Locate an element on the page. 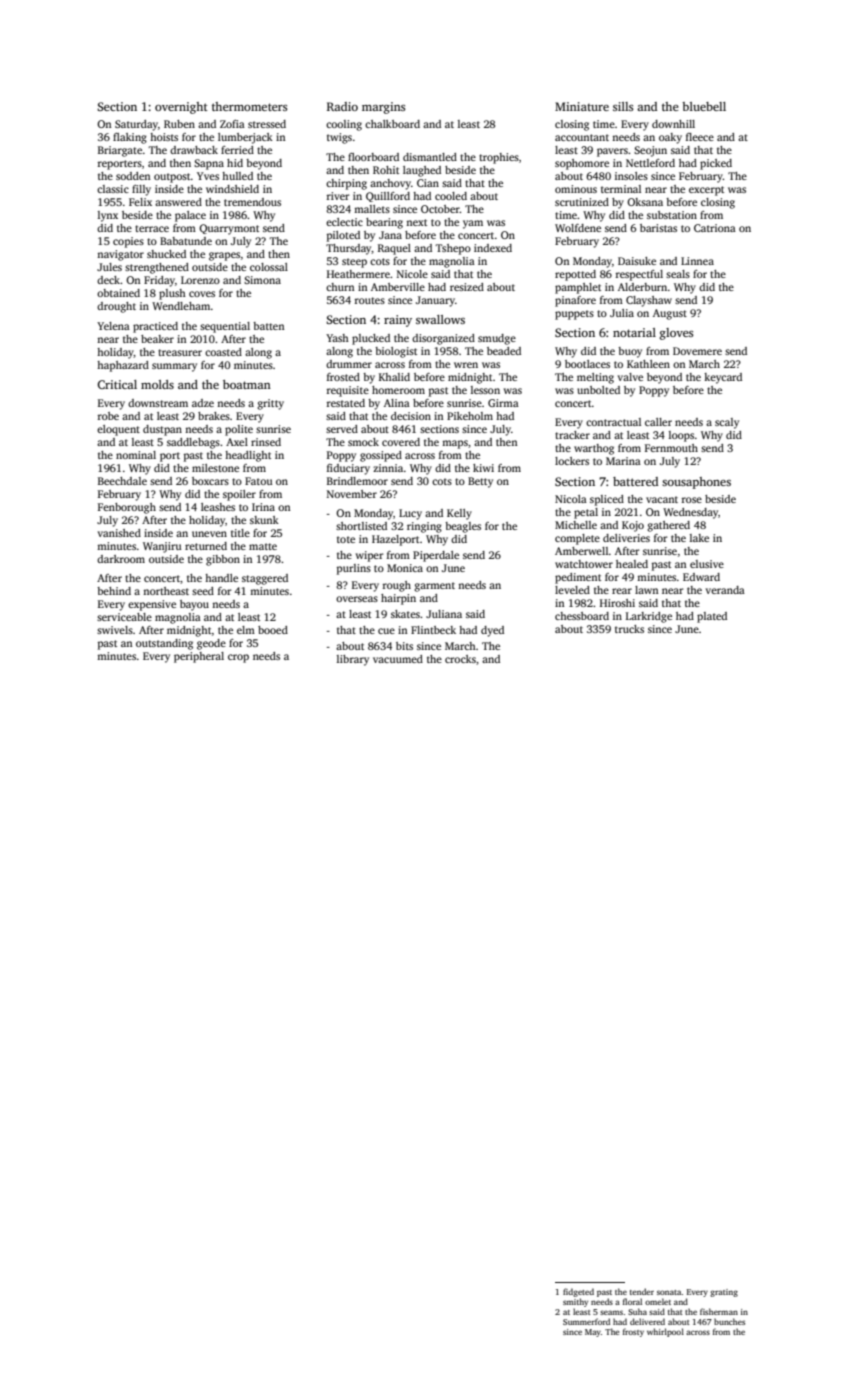 This image has height=1400, width=849. Kelly is located at coordinates (459, 514).
